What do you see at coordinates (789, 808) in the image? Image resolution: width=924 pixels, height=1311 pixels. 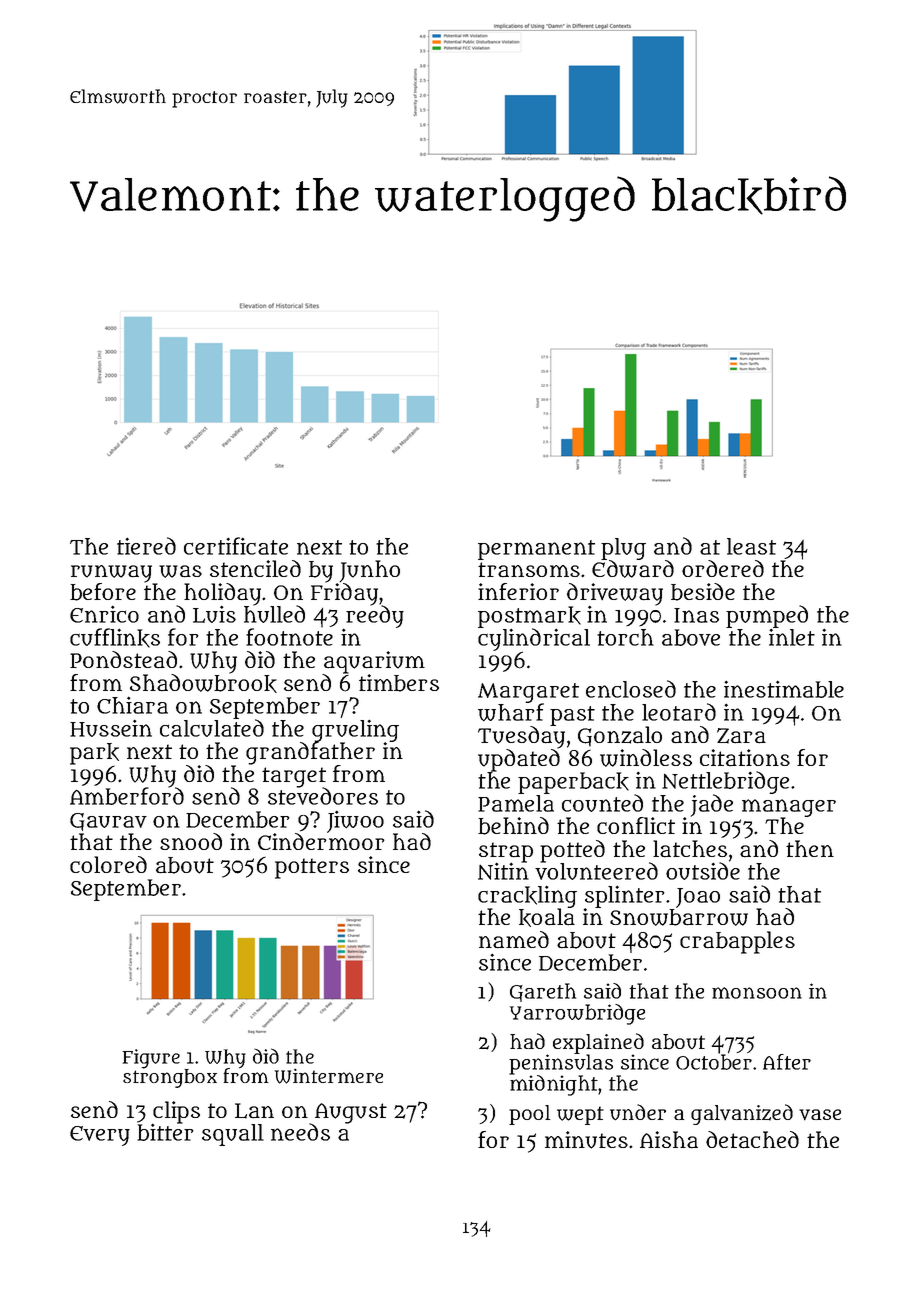 I see `manager` at bounding box center [789, 808].
